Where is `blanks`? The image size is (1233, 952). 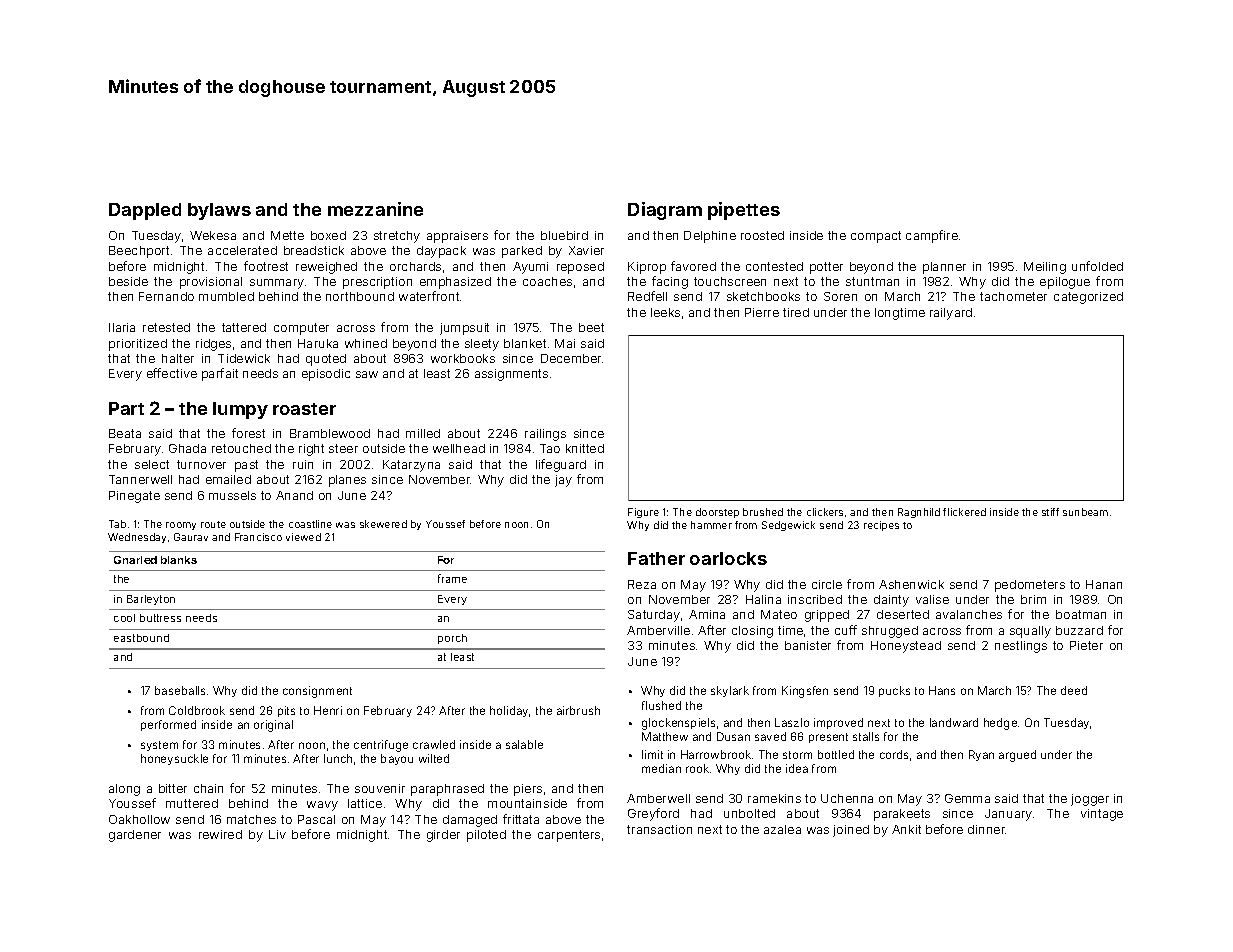 blanks is located at coordinates (179, 560).
